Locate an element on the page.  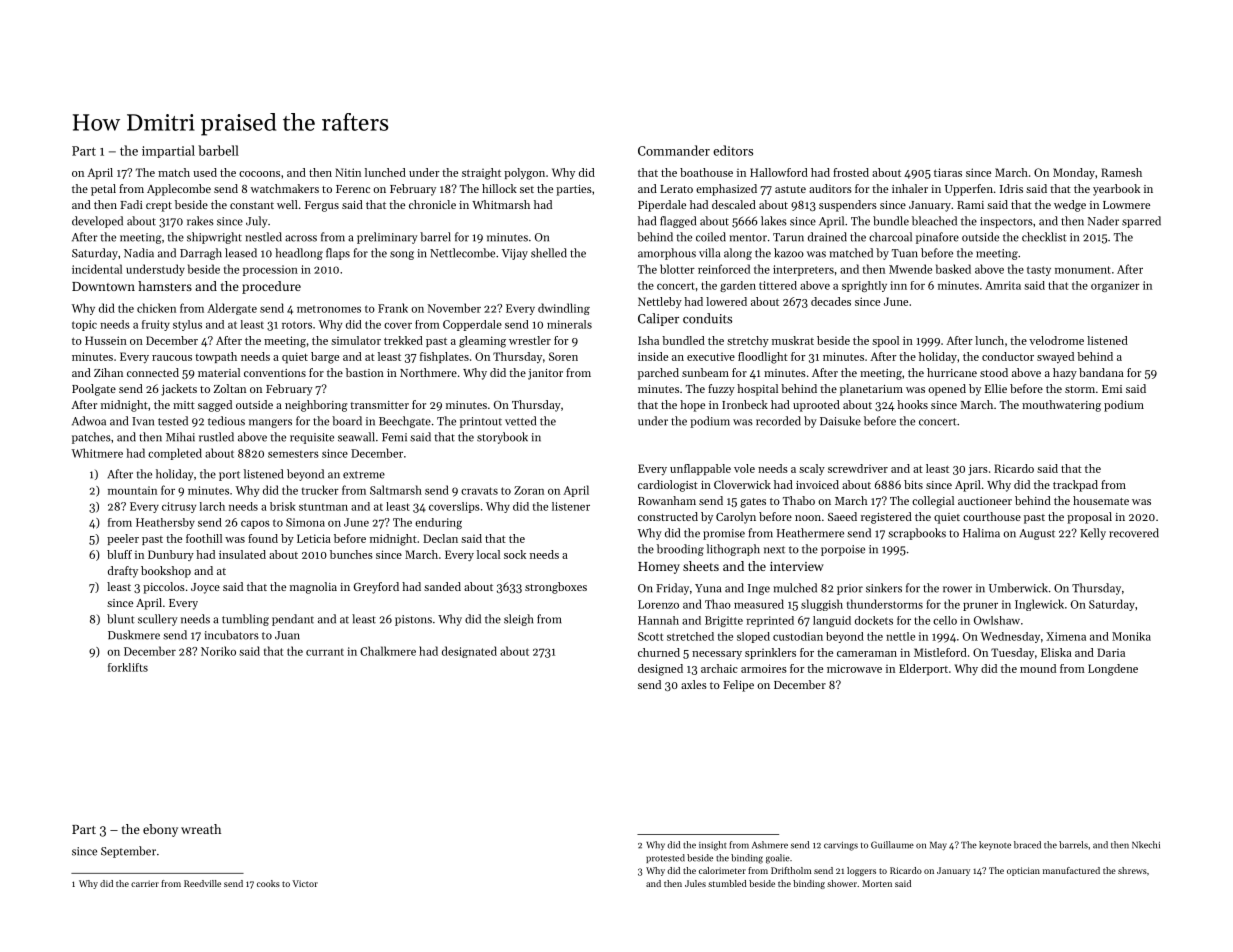
Commander is located at coordinates (674, 150).
